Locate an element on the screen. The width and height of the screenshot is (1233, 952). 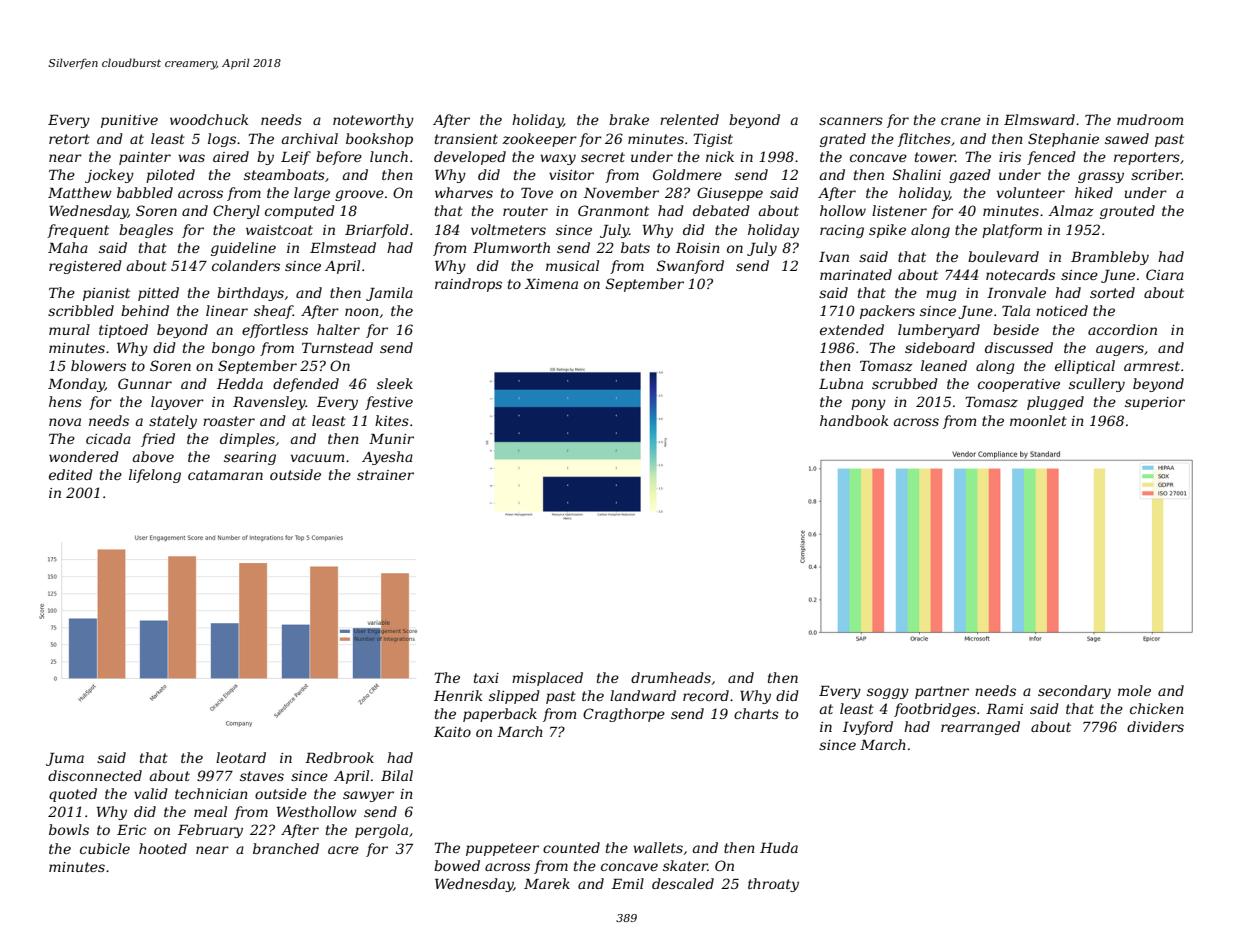
raindrops is located at coordinates (468, 285).
